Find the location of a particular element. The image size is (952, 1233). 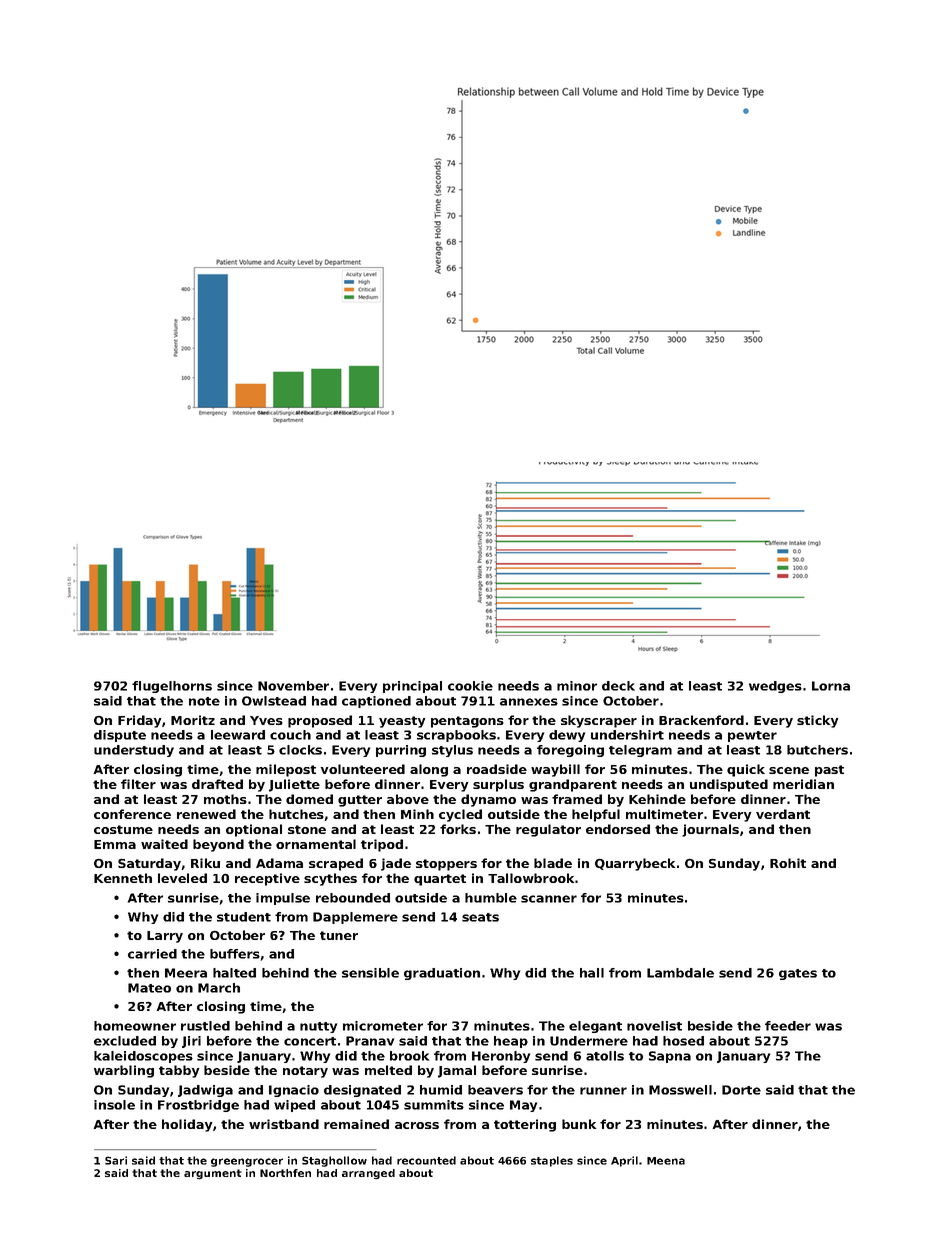

staples is located at coordinates (552, 1161).
